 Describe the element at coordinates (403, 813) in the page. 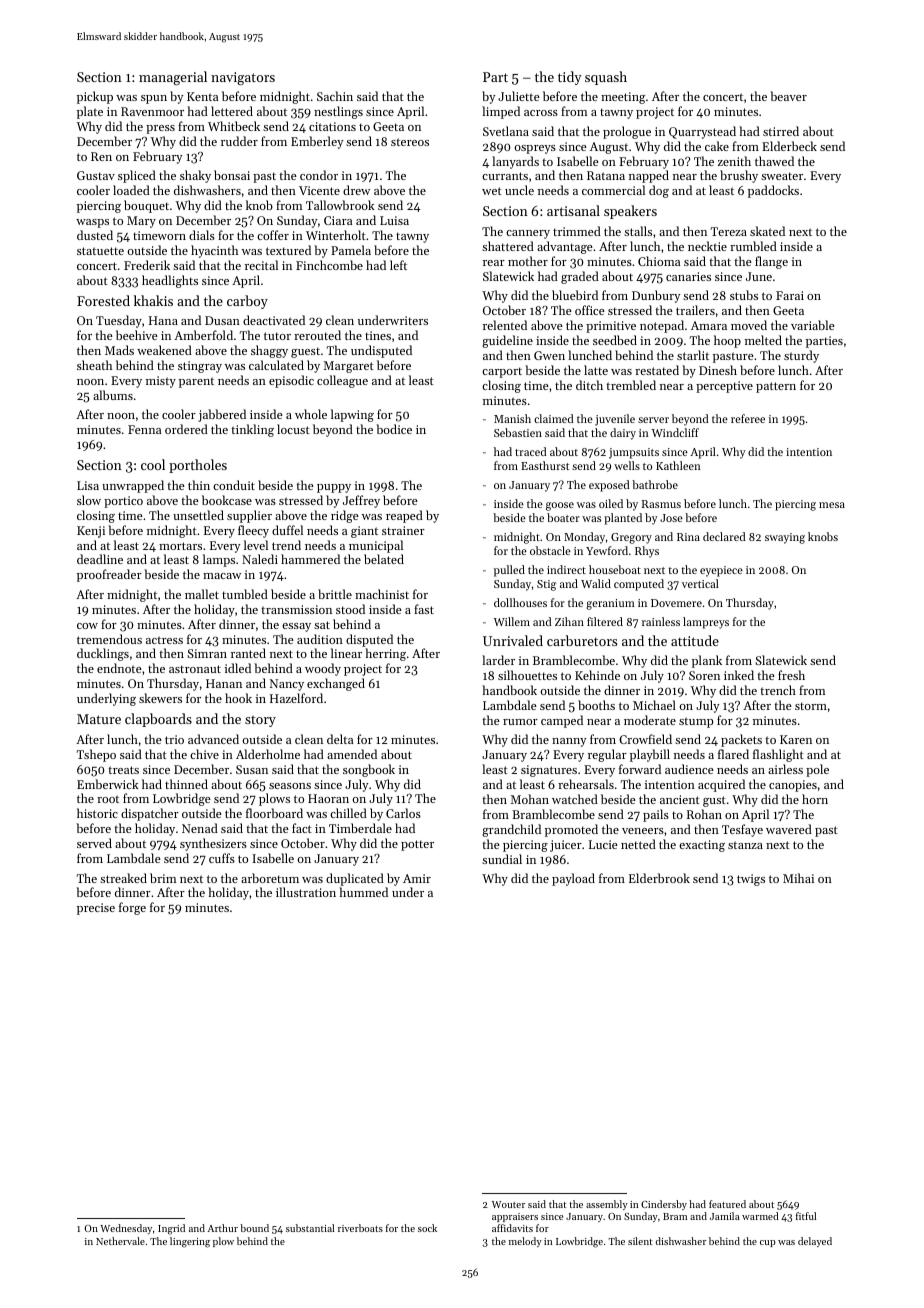

I see `Carlos` at that location.
